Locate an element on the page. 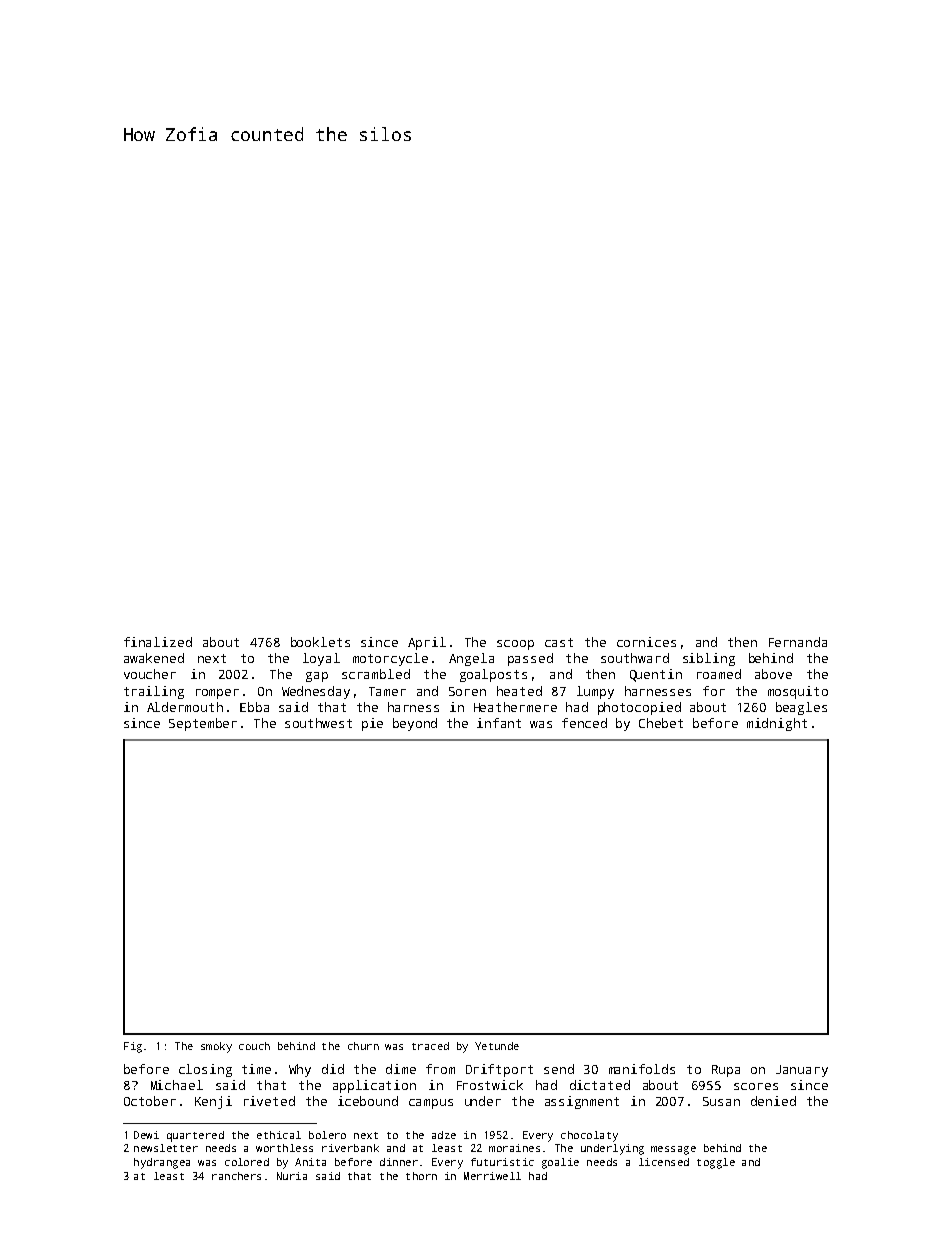  Tamer is located at coordinates (387, 691).
